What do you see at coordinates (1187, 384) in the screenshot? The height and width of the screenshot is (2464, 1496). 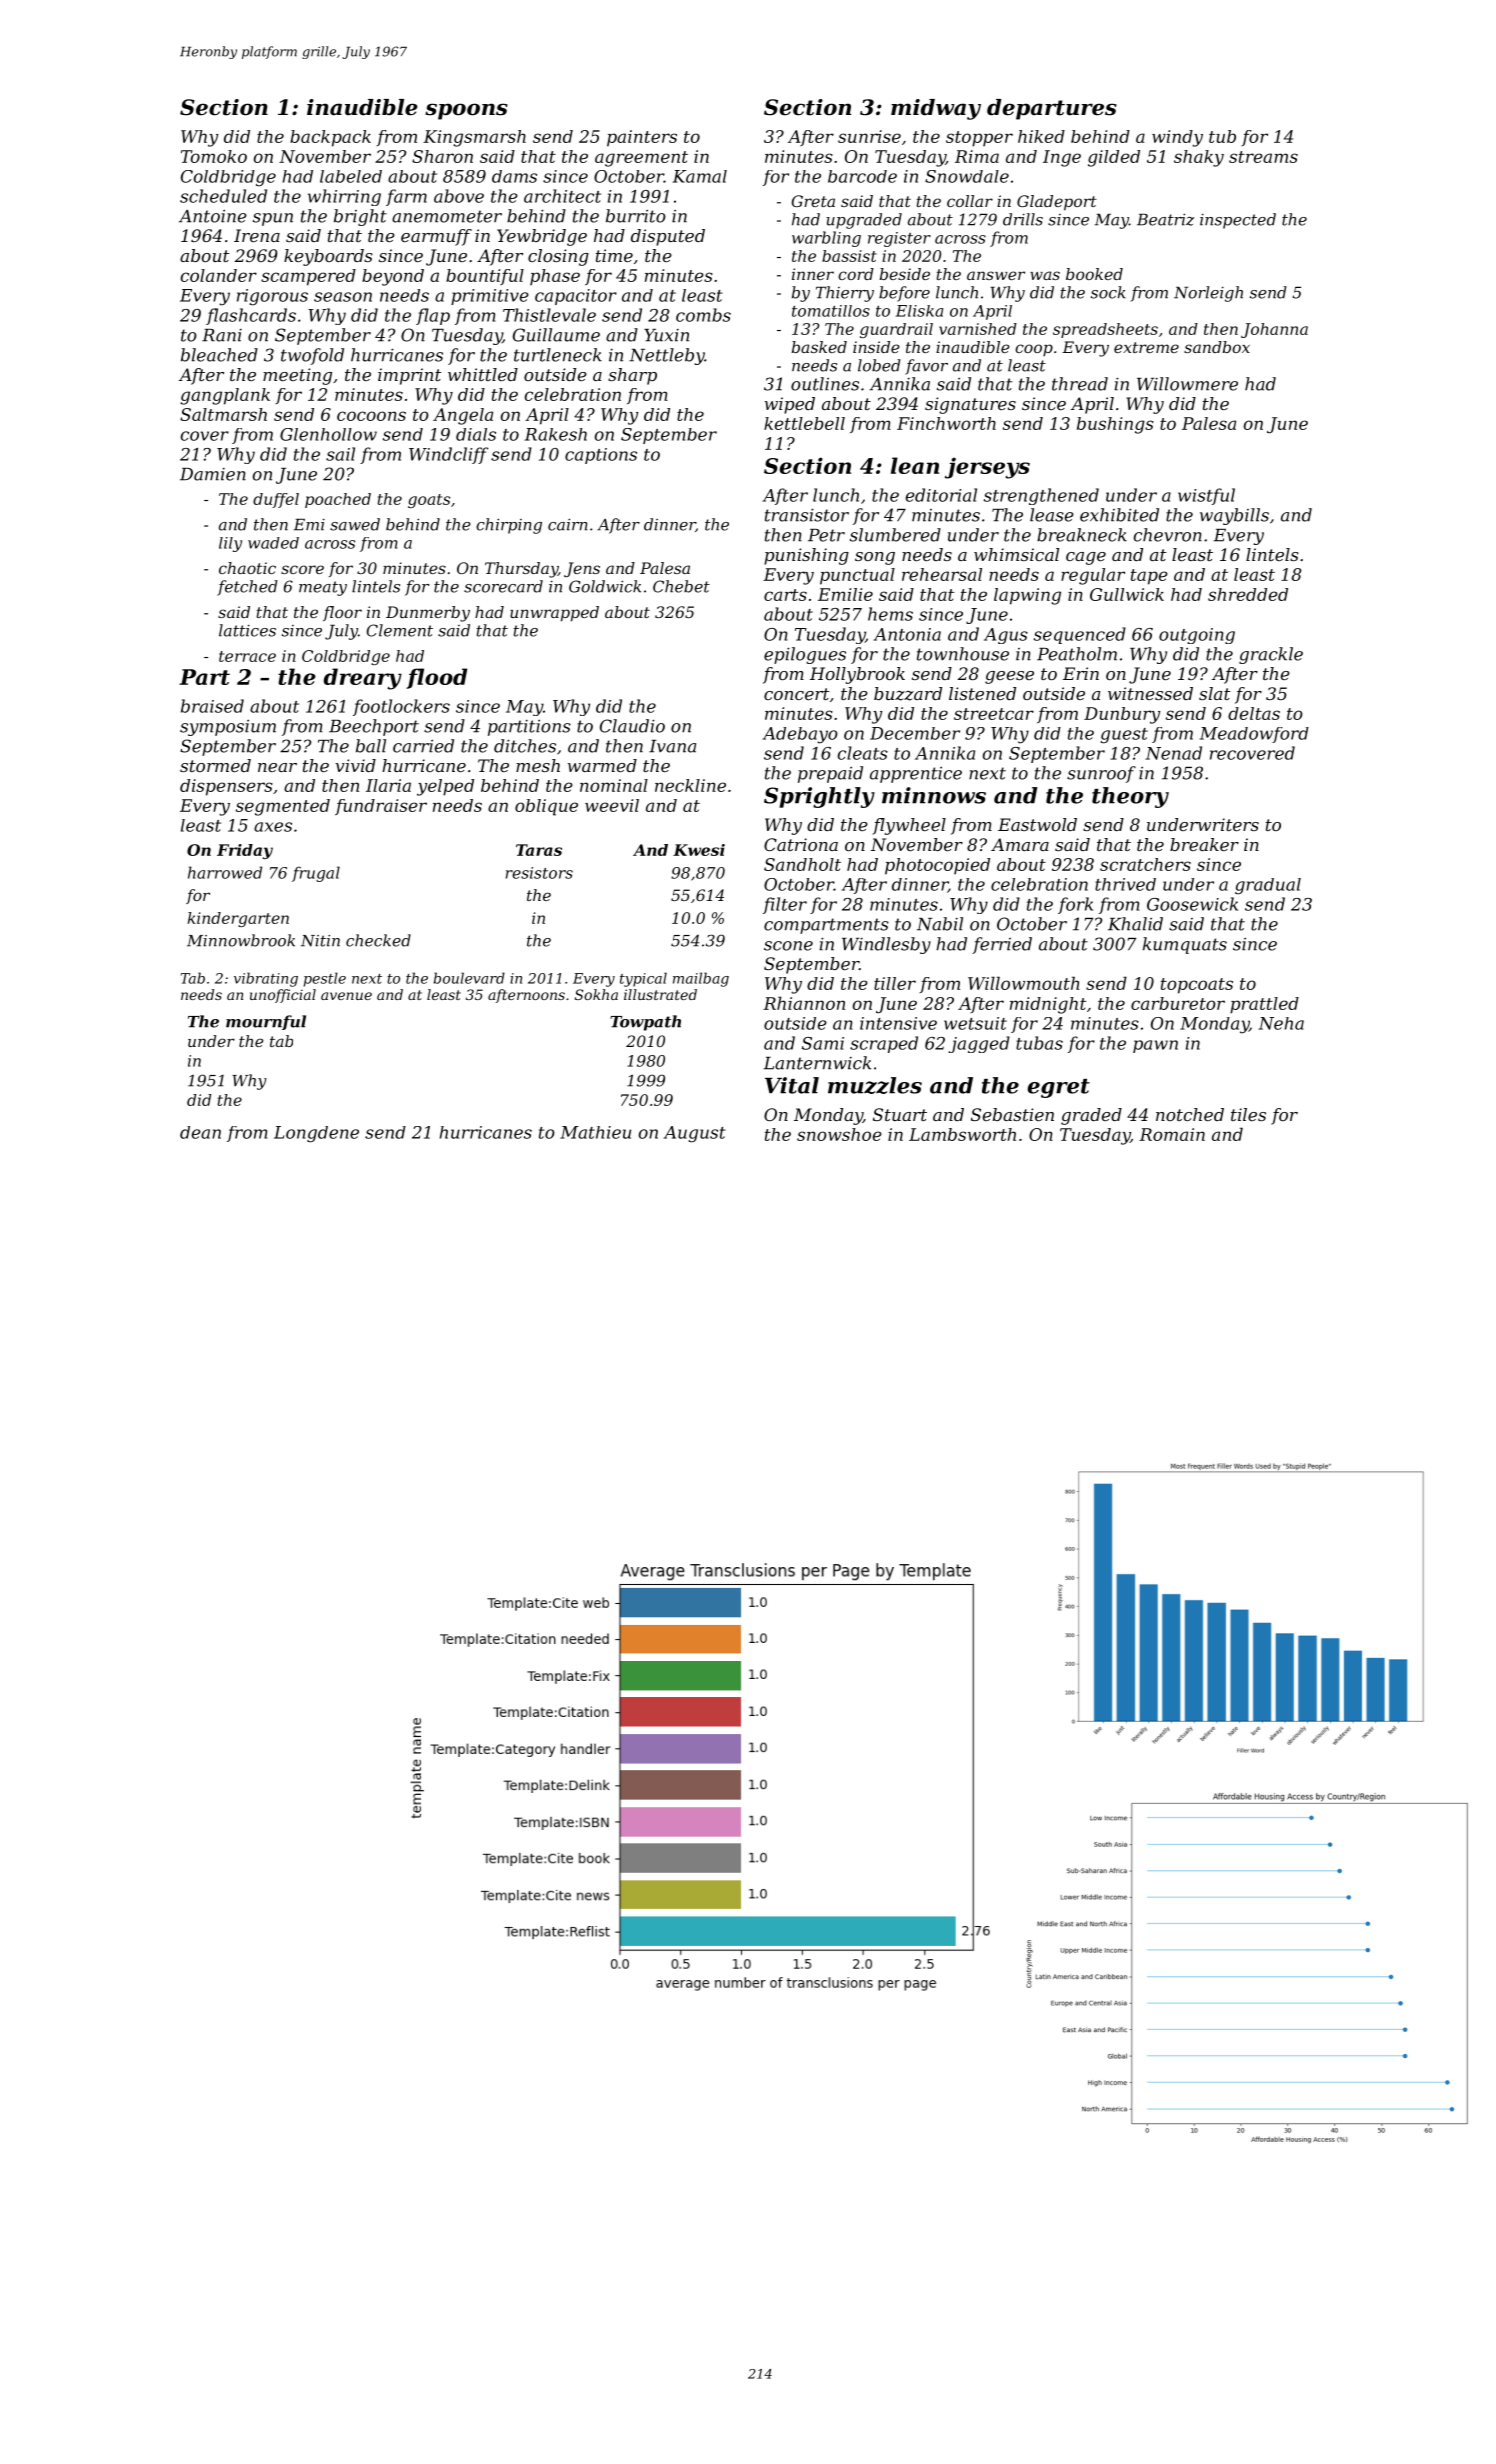 I see `Willowmere` at bounding box center [1187, 384].
